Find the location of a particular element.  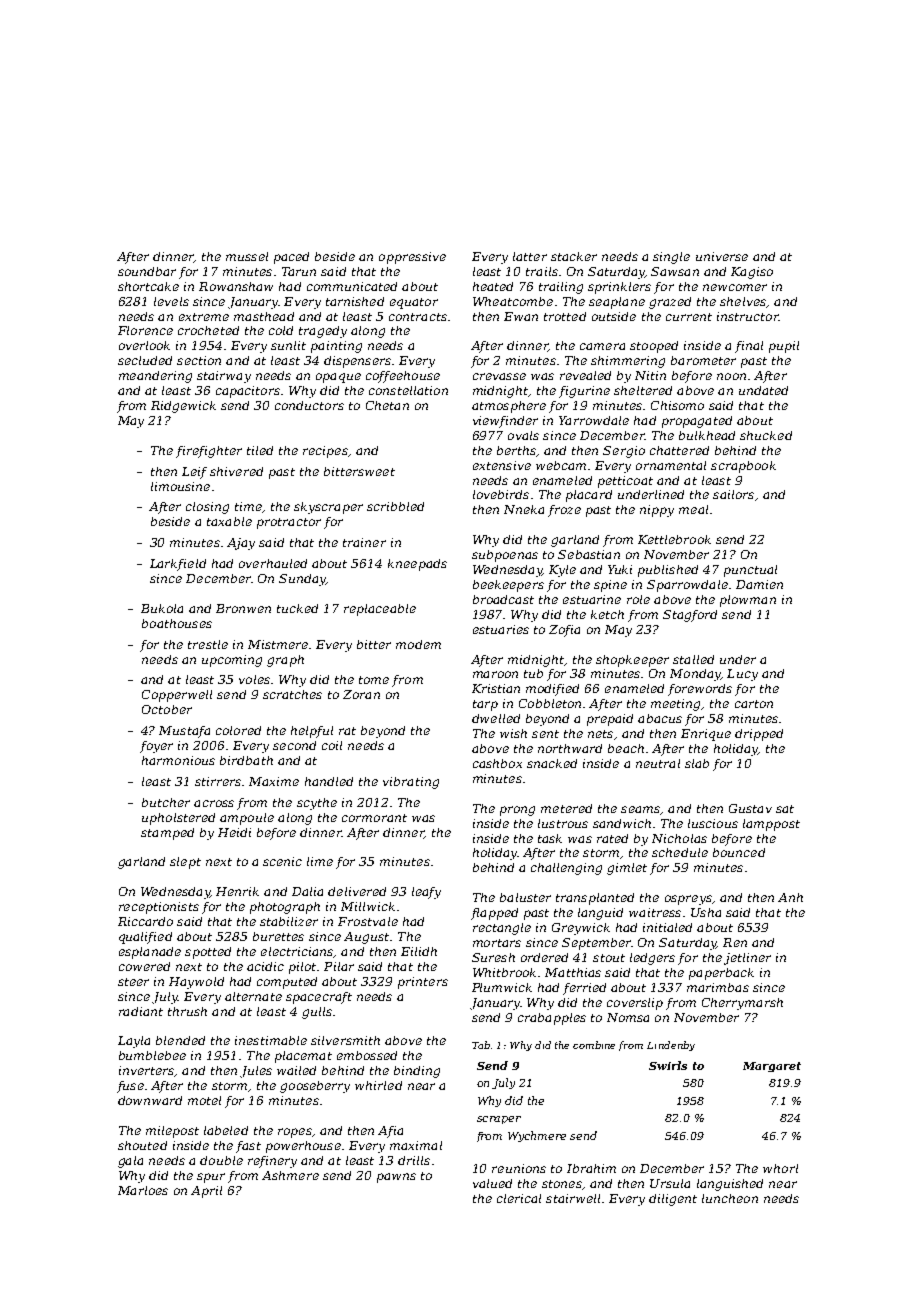

Zoran is located at coordinates (361, 694).
